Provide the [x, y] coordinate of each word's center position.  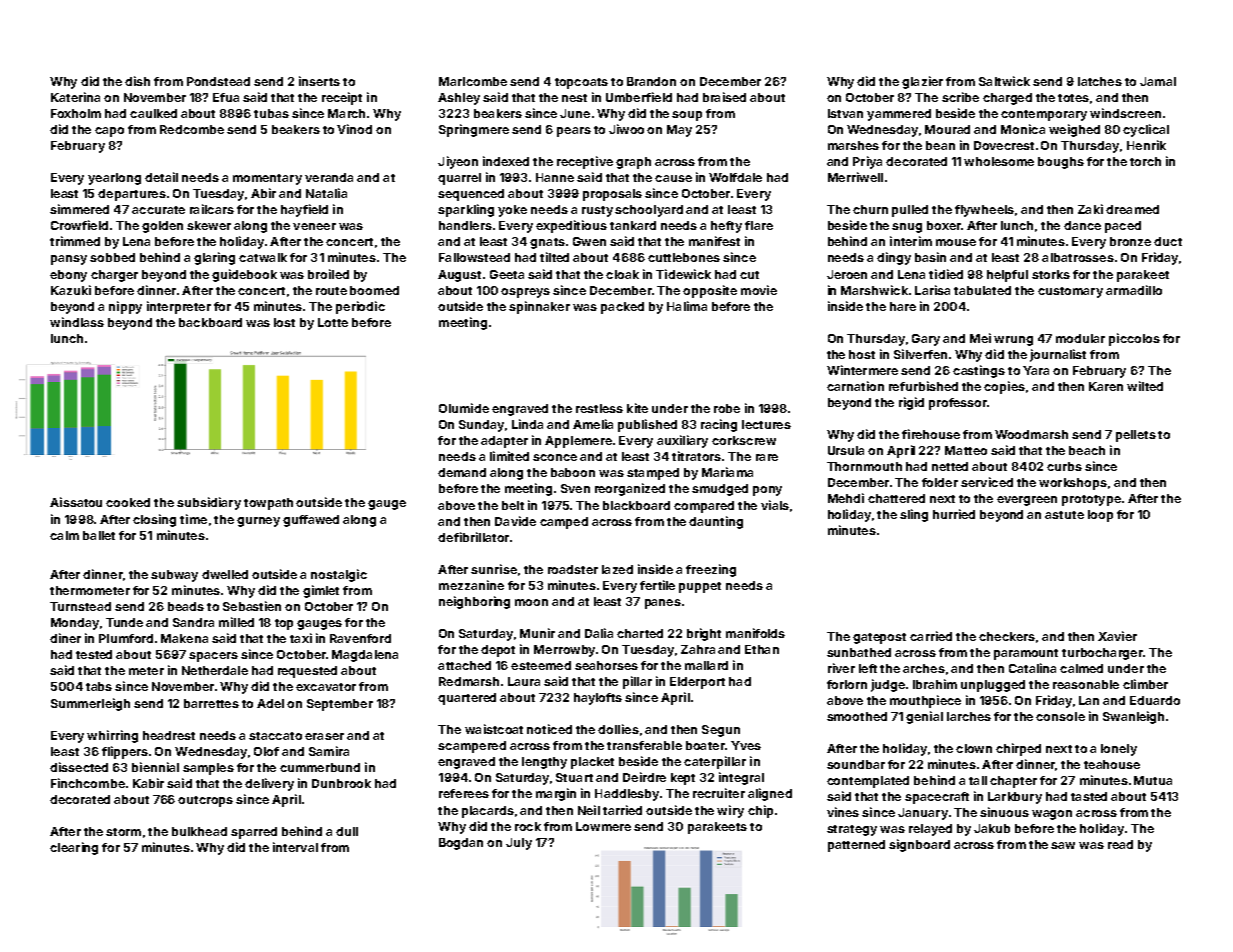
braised [724, 97]
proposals [612, 195]
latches [1100, 81]
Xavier [1117, 636]
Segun [721, 731]
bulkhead [199, 831]
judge [888, 685]
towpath [268, 504]
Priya [867, 162]
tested [94, 654]
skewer [209, 225]
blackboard [636, 505]
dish [137, 81]
